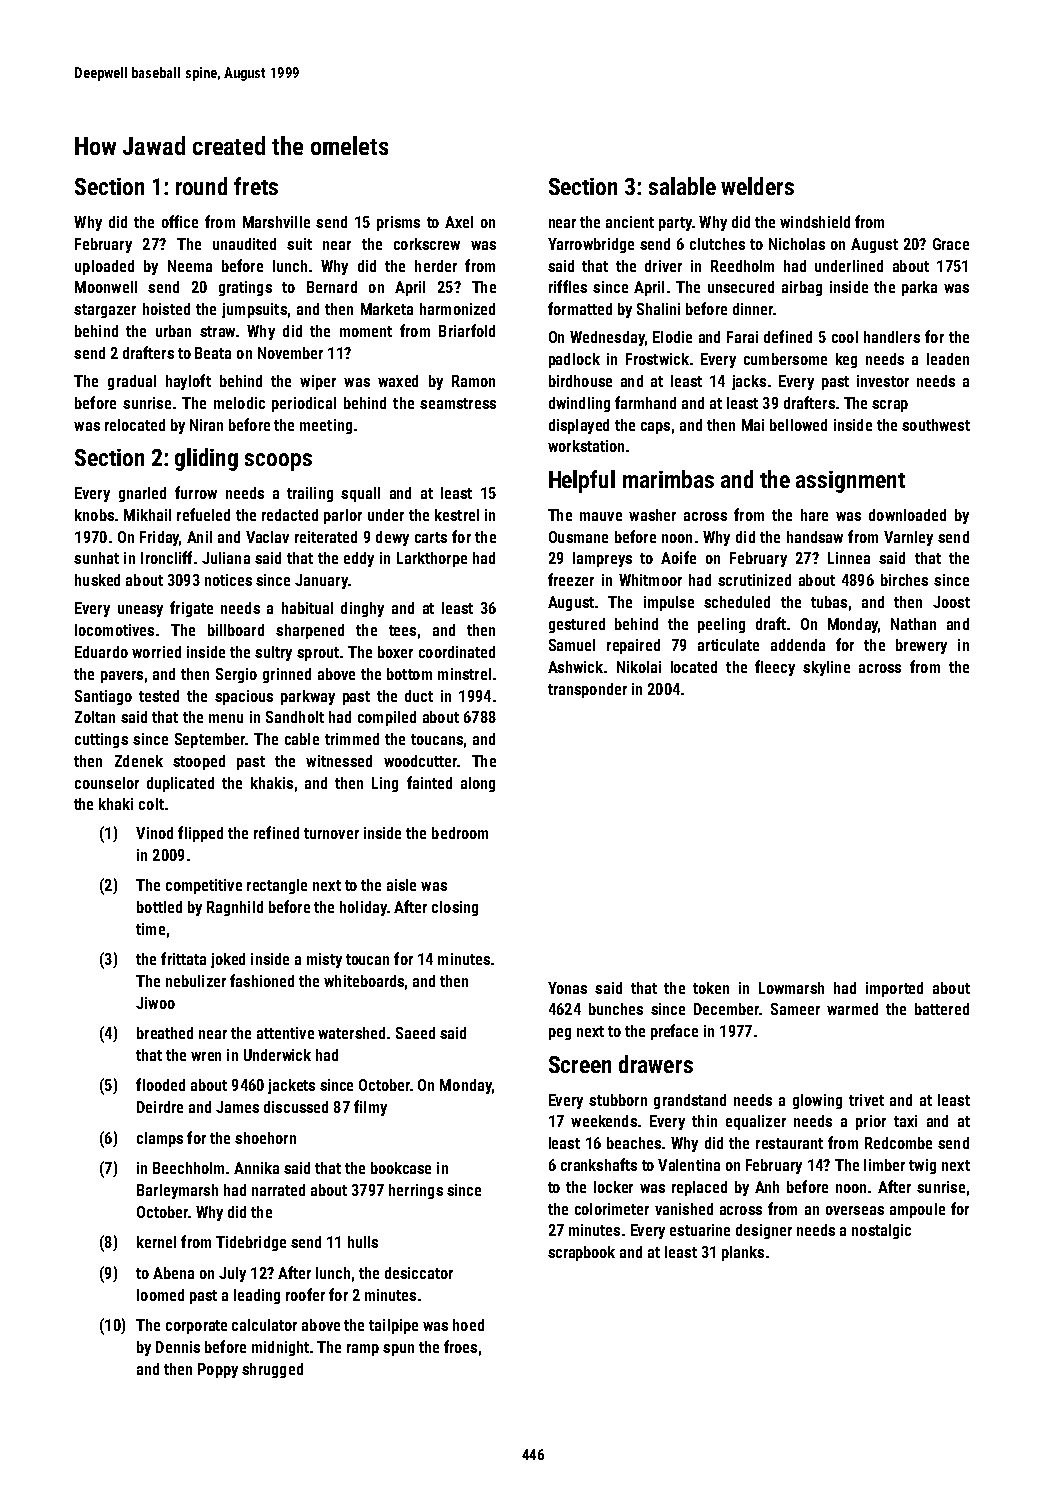 The width and height of the document is (1044, 1512). I want to click on fleecy, so click(775, 668).
